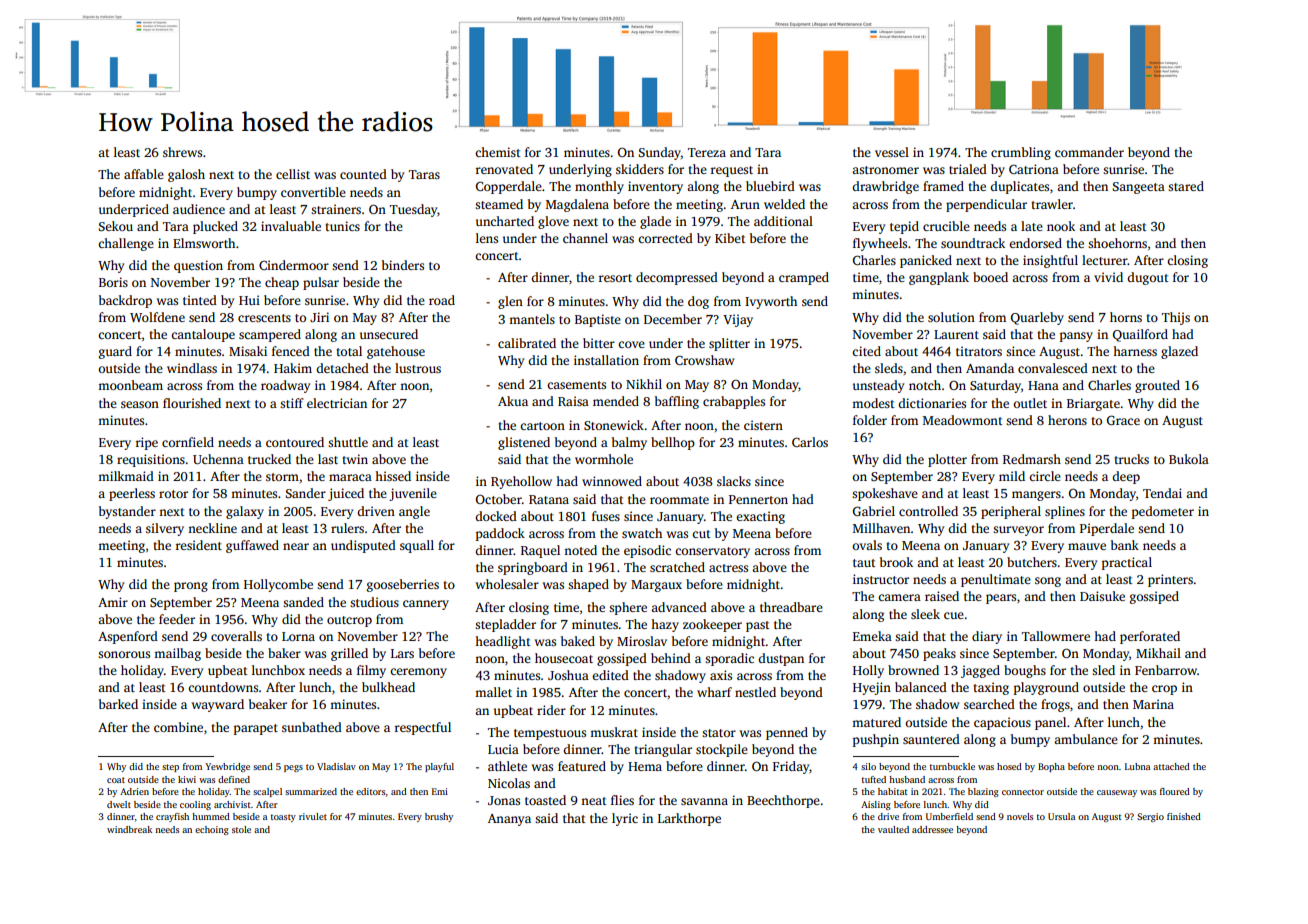  I want to click on Beechthorpe, so click(783, 801).
